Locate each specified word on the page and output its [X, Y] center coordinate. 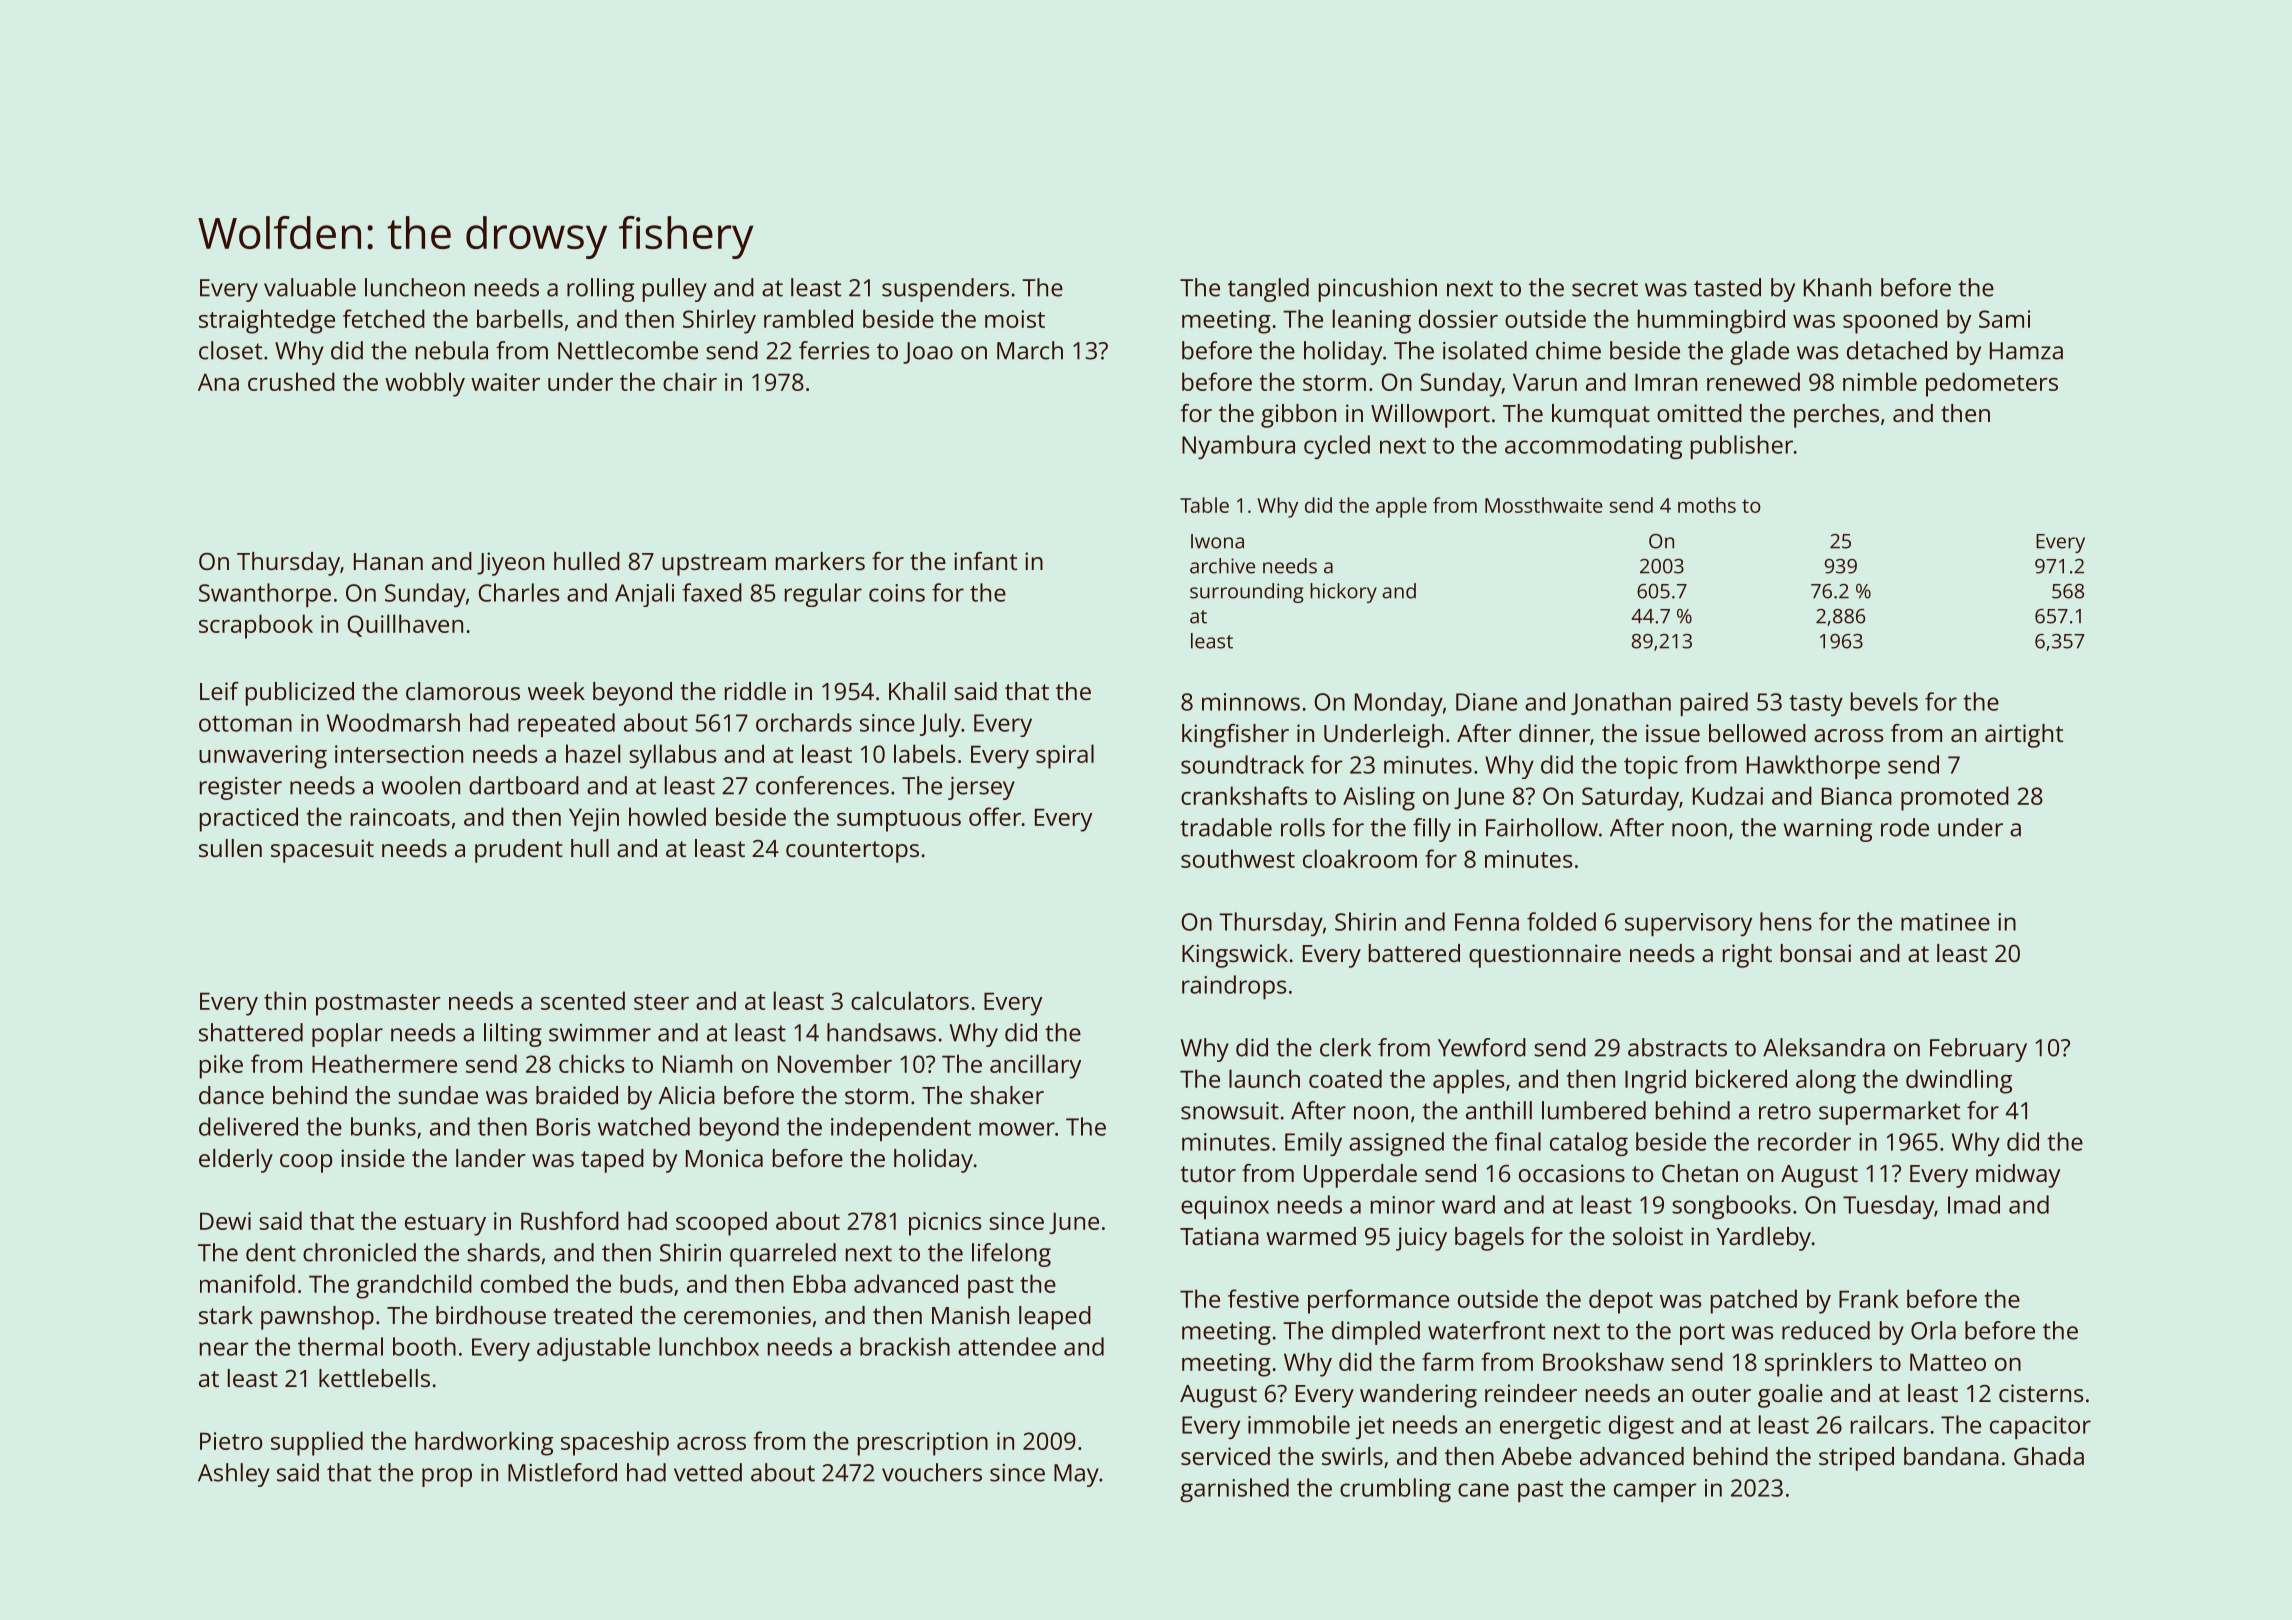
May [1076, 1475]
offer [995, 816]
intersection [399, 754]
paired [1714, 704]
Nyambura [1238, 447]
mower [1017, 1129]
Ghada [2049, 1456]
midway [2018, 1176]
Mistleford [562, 1472]
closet [230, 350]
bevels [1884, 701]
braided [577, 1095]
